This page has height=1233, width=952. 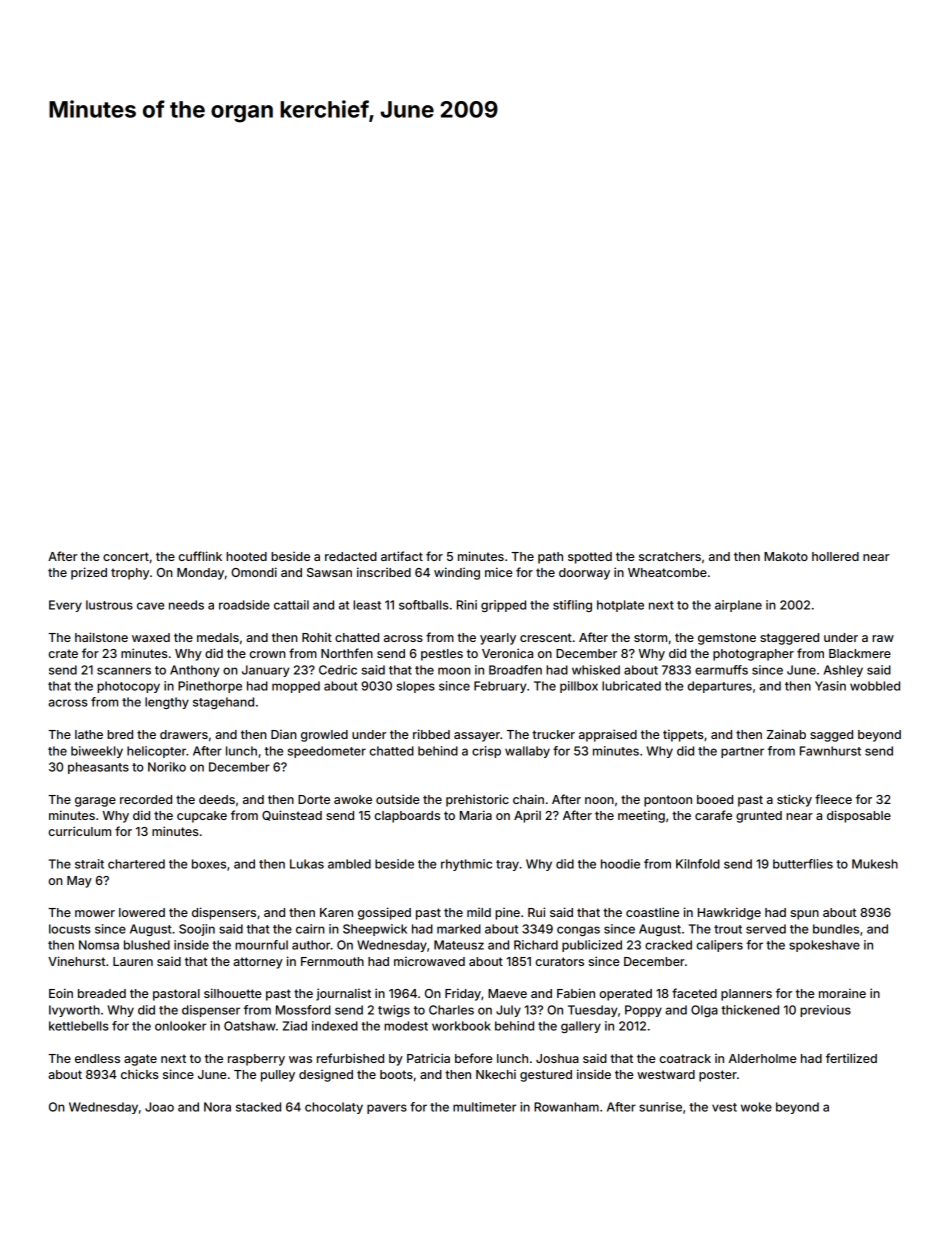 What do you see at coordinates (200, 556) in the page?
I see `cufflink` at bounding box center [200, 556].
